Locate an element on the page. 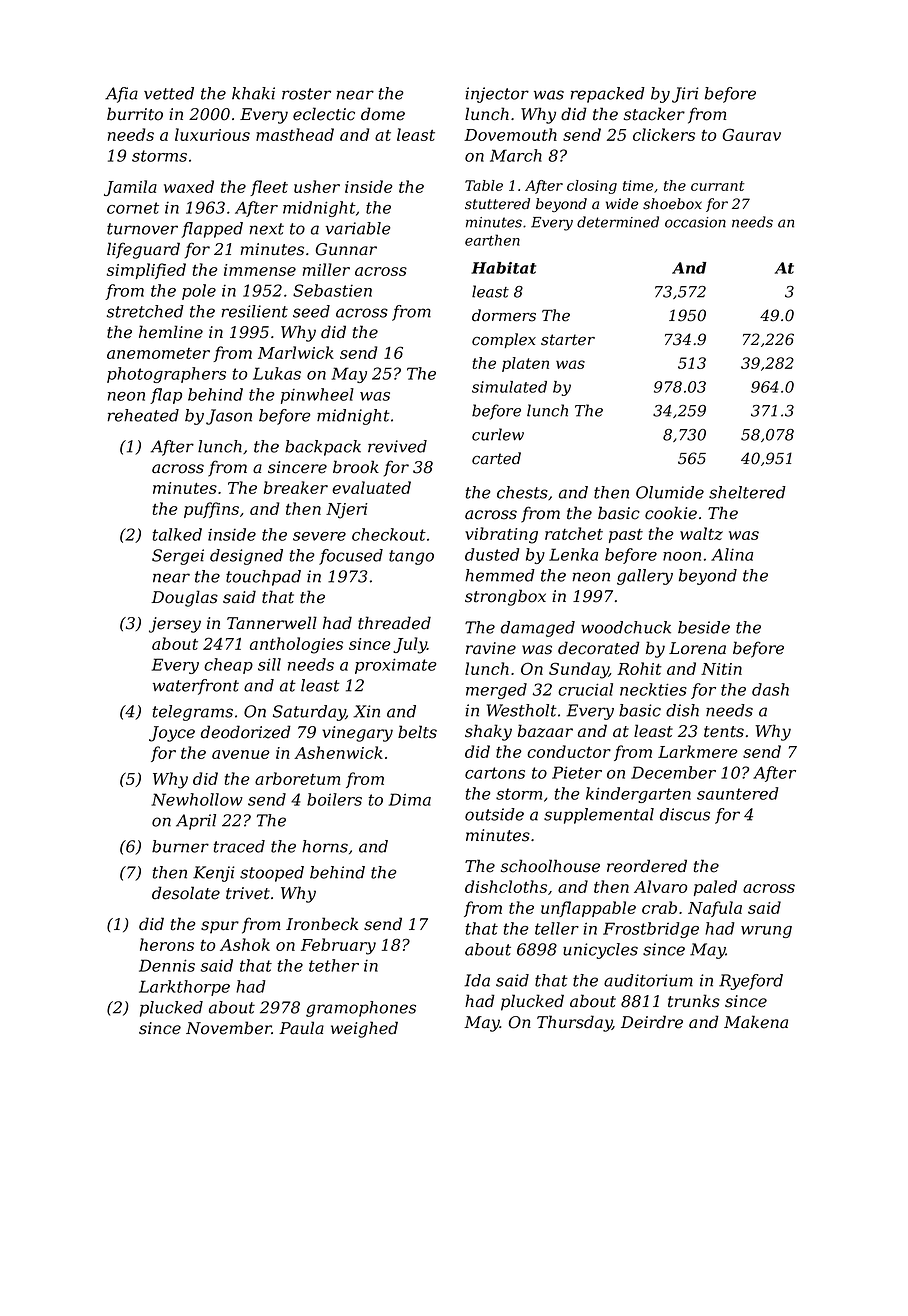  occasion is located at coordinates (695, 222).
